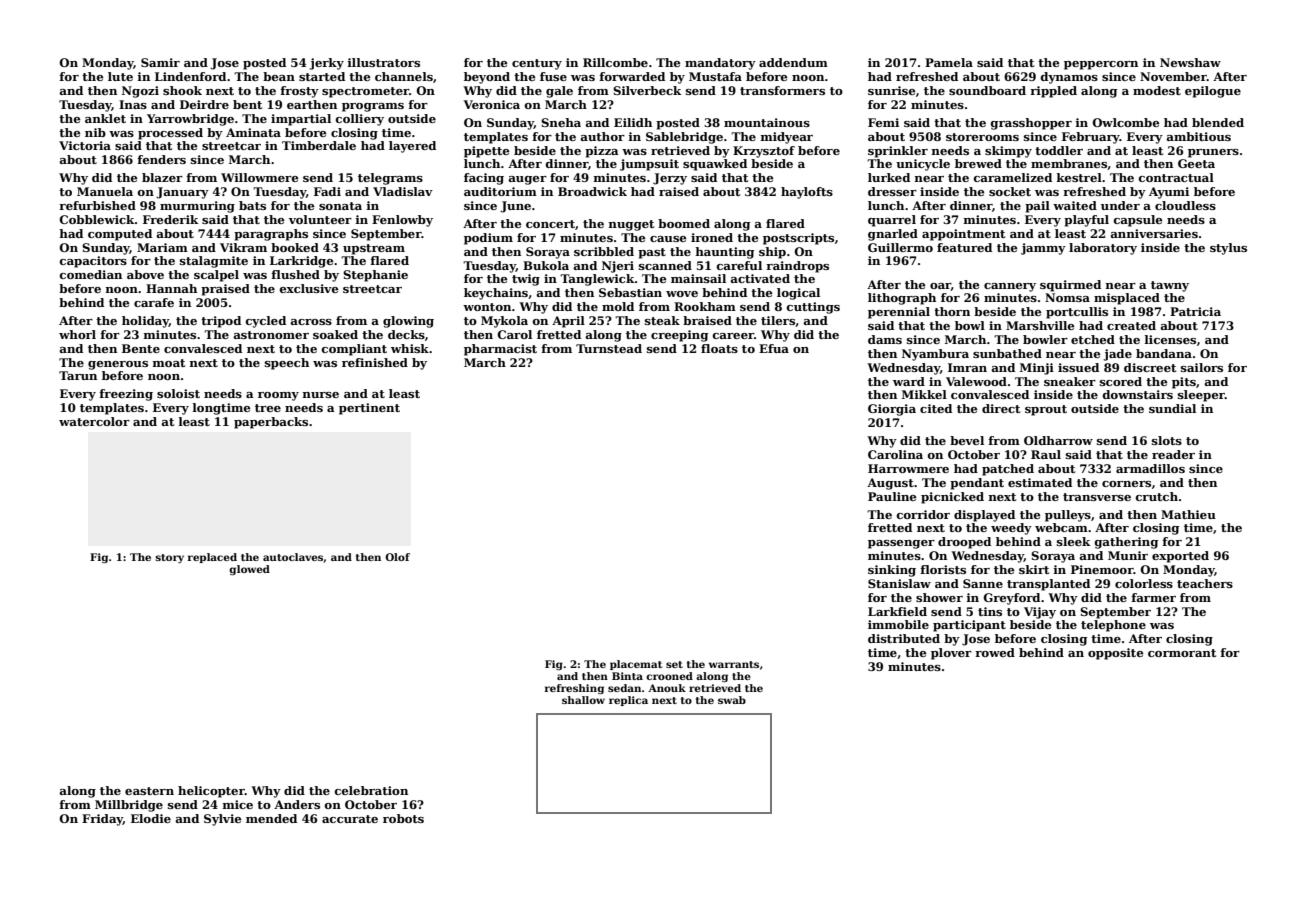 Image resolution: width=1308 pixels, height=924 pixels. What do you see at coordinates (243, 247) in the screenshot?
I see `Vikram` at bounding box center [243, 247].
